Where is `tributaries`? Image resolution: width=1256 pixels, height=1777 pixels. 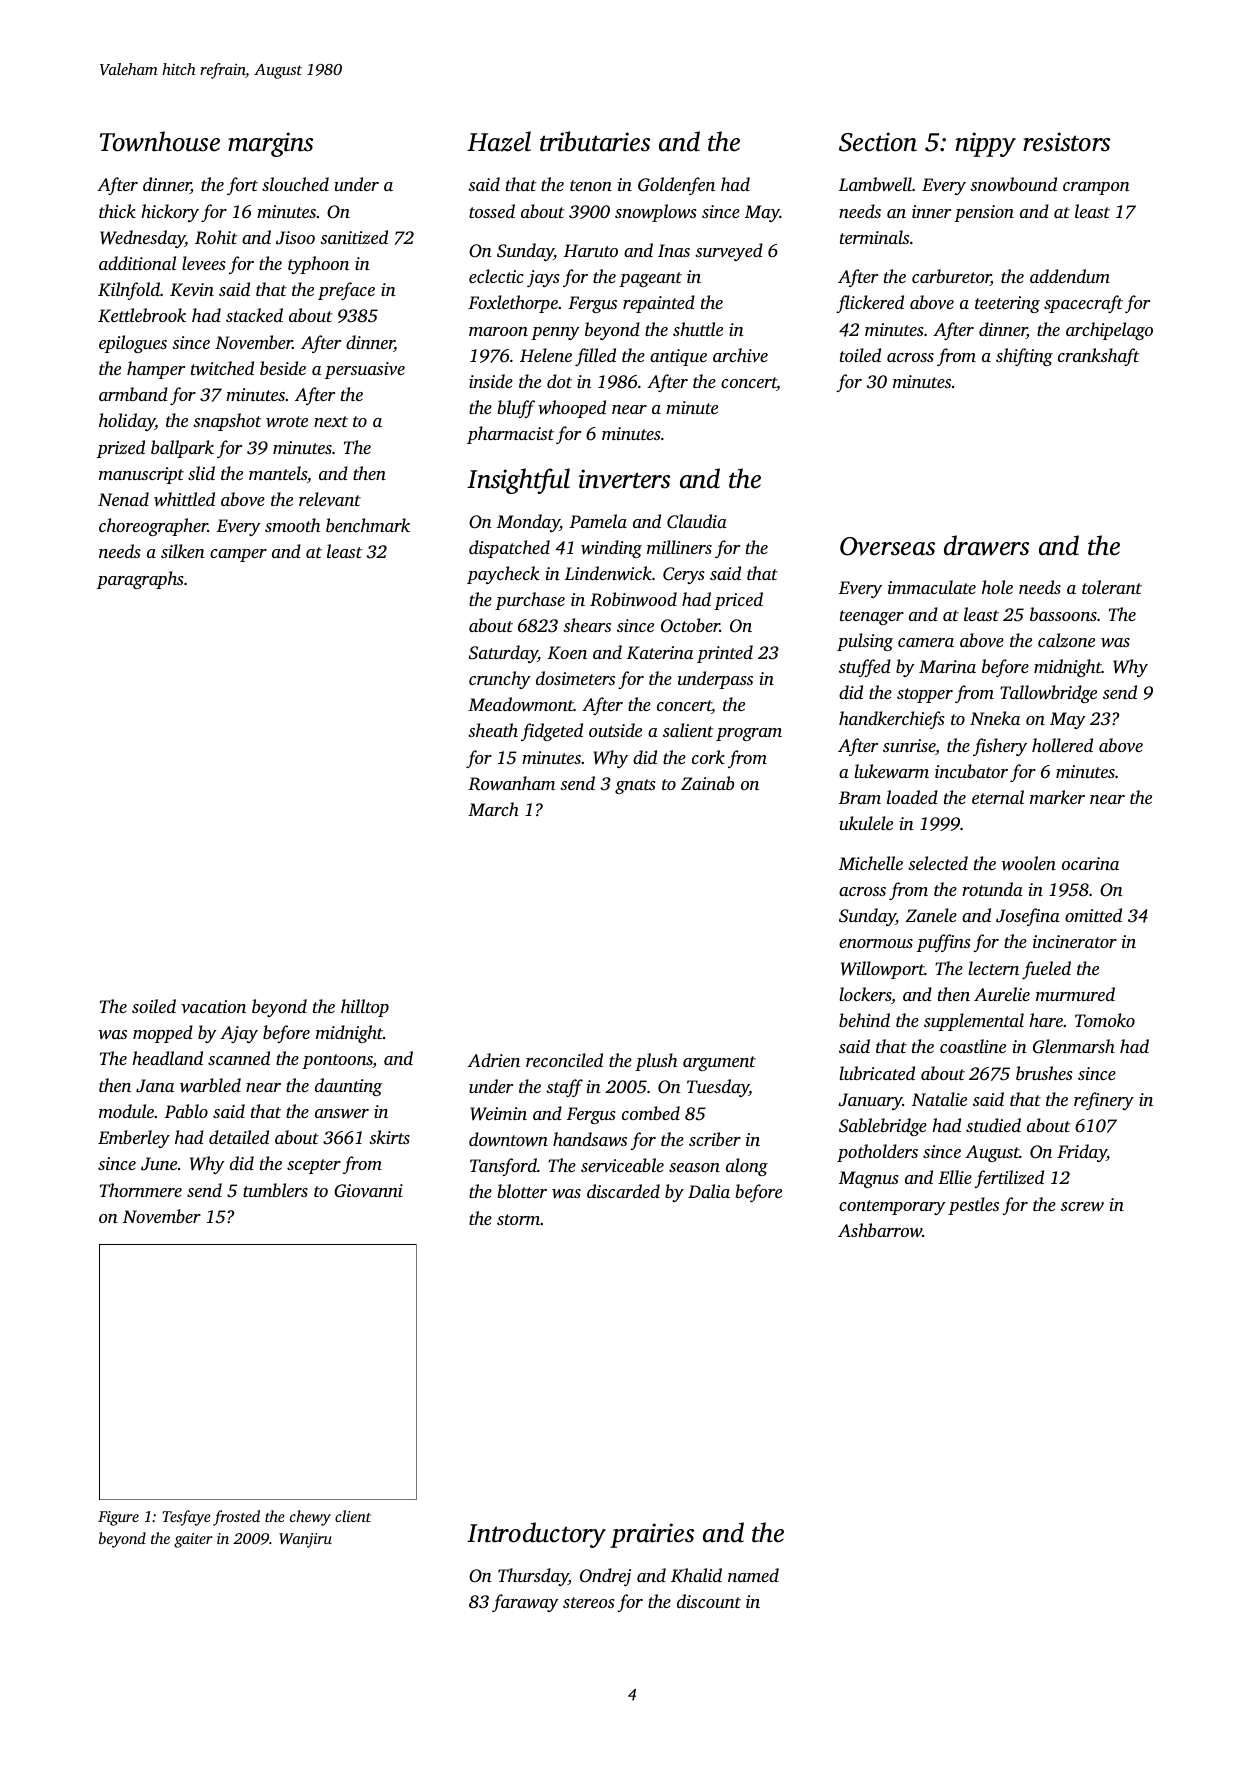
tributaries is located at coordinates (595, 141).
